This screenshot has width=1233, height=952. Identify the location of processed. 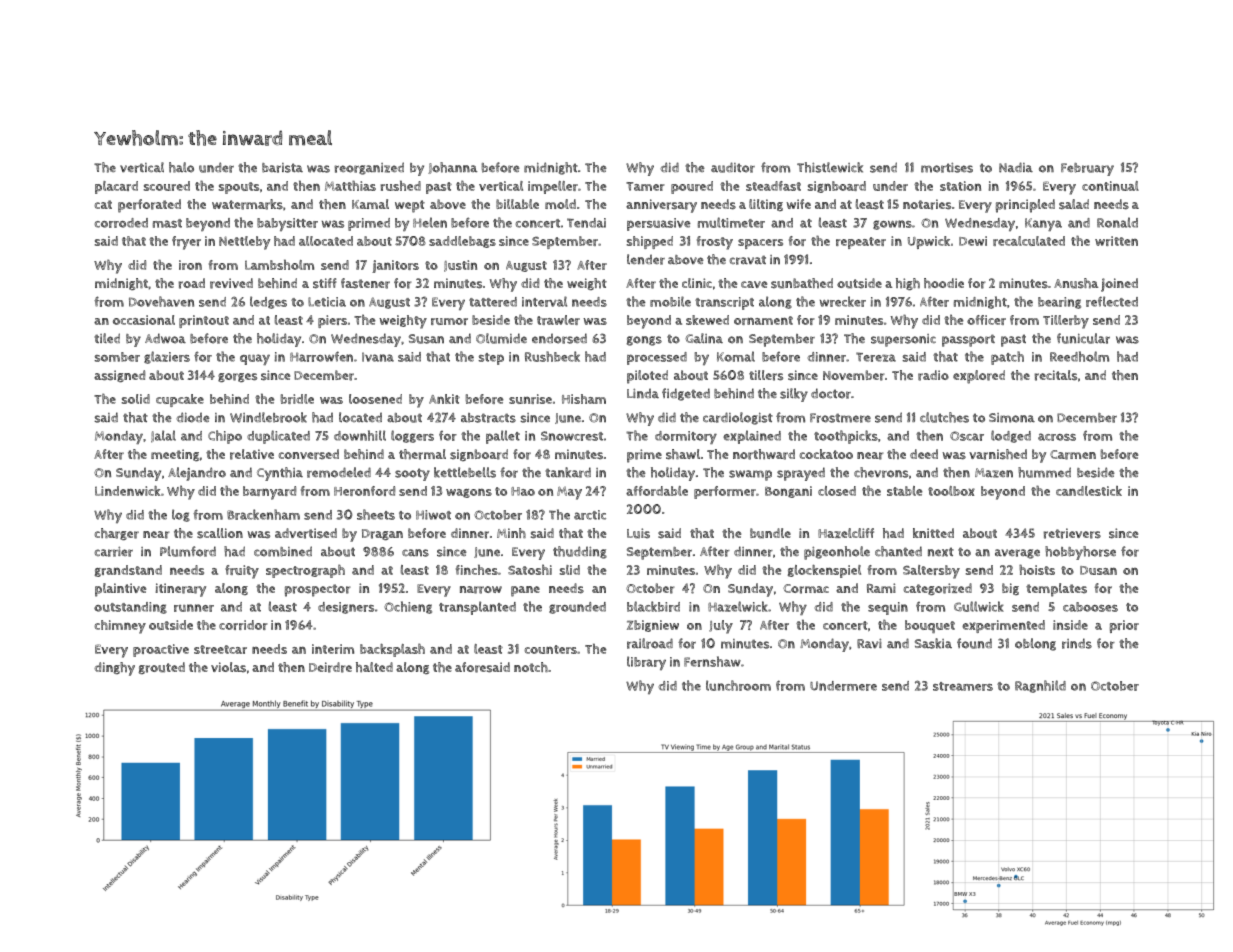
(657, 358).
